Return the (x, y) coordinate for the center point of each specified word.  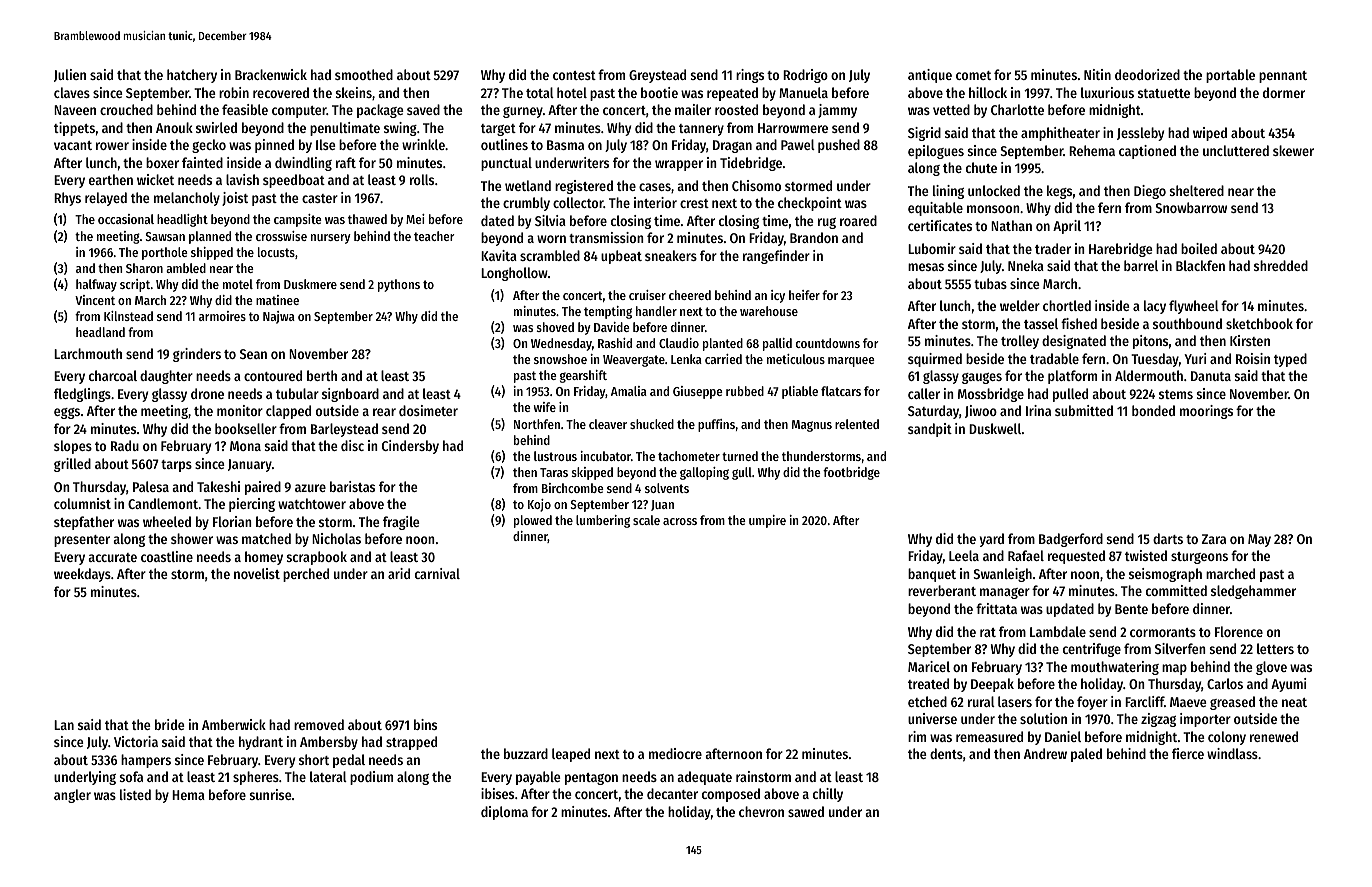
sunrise (270, 794)
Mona (245, 446)
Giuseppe (698, 392)
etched (927, 701)
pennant (1283, 77)
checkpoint (810, 204)
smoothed (364, 74)
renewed (1274, 736)
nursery (331, 239)
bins (425, 724)
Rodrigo (805, 76)
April (1067, 227)
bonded (1153, 410)
